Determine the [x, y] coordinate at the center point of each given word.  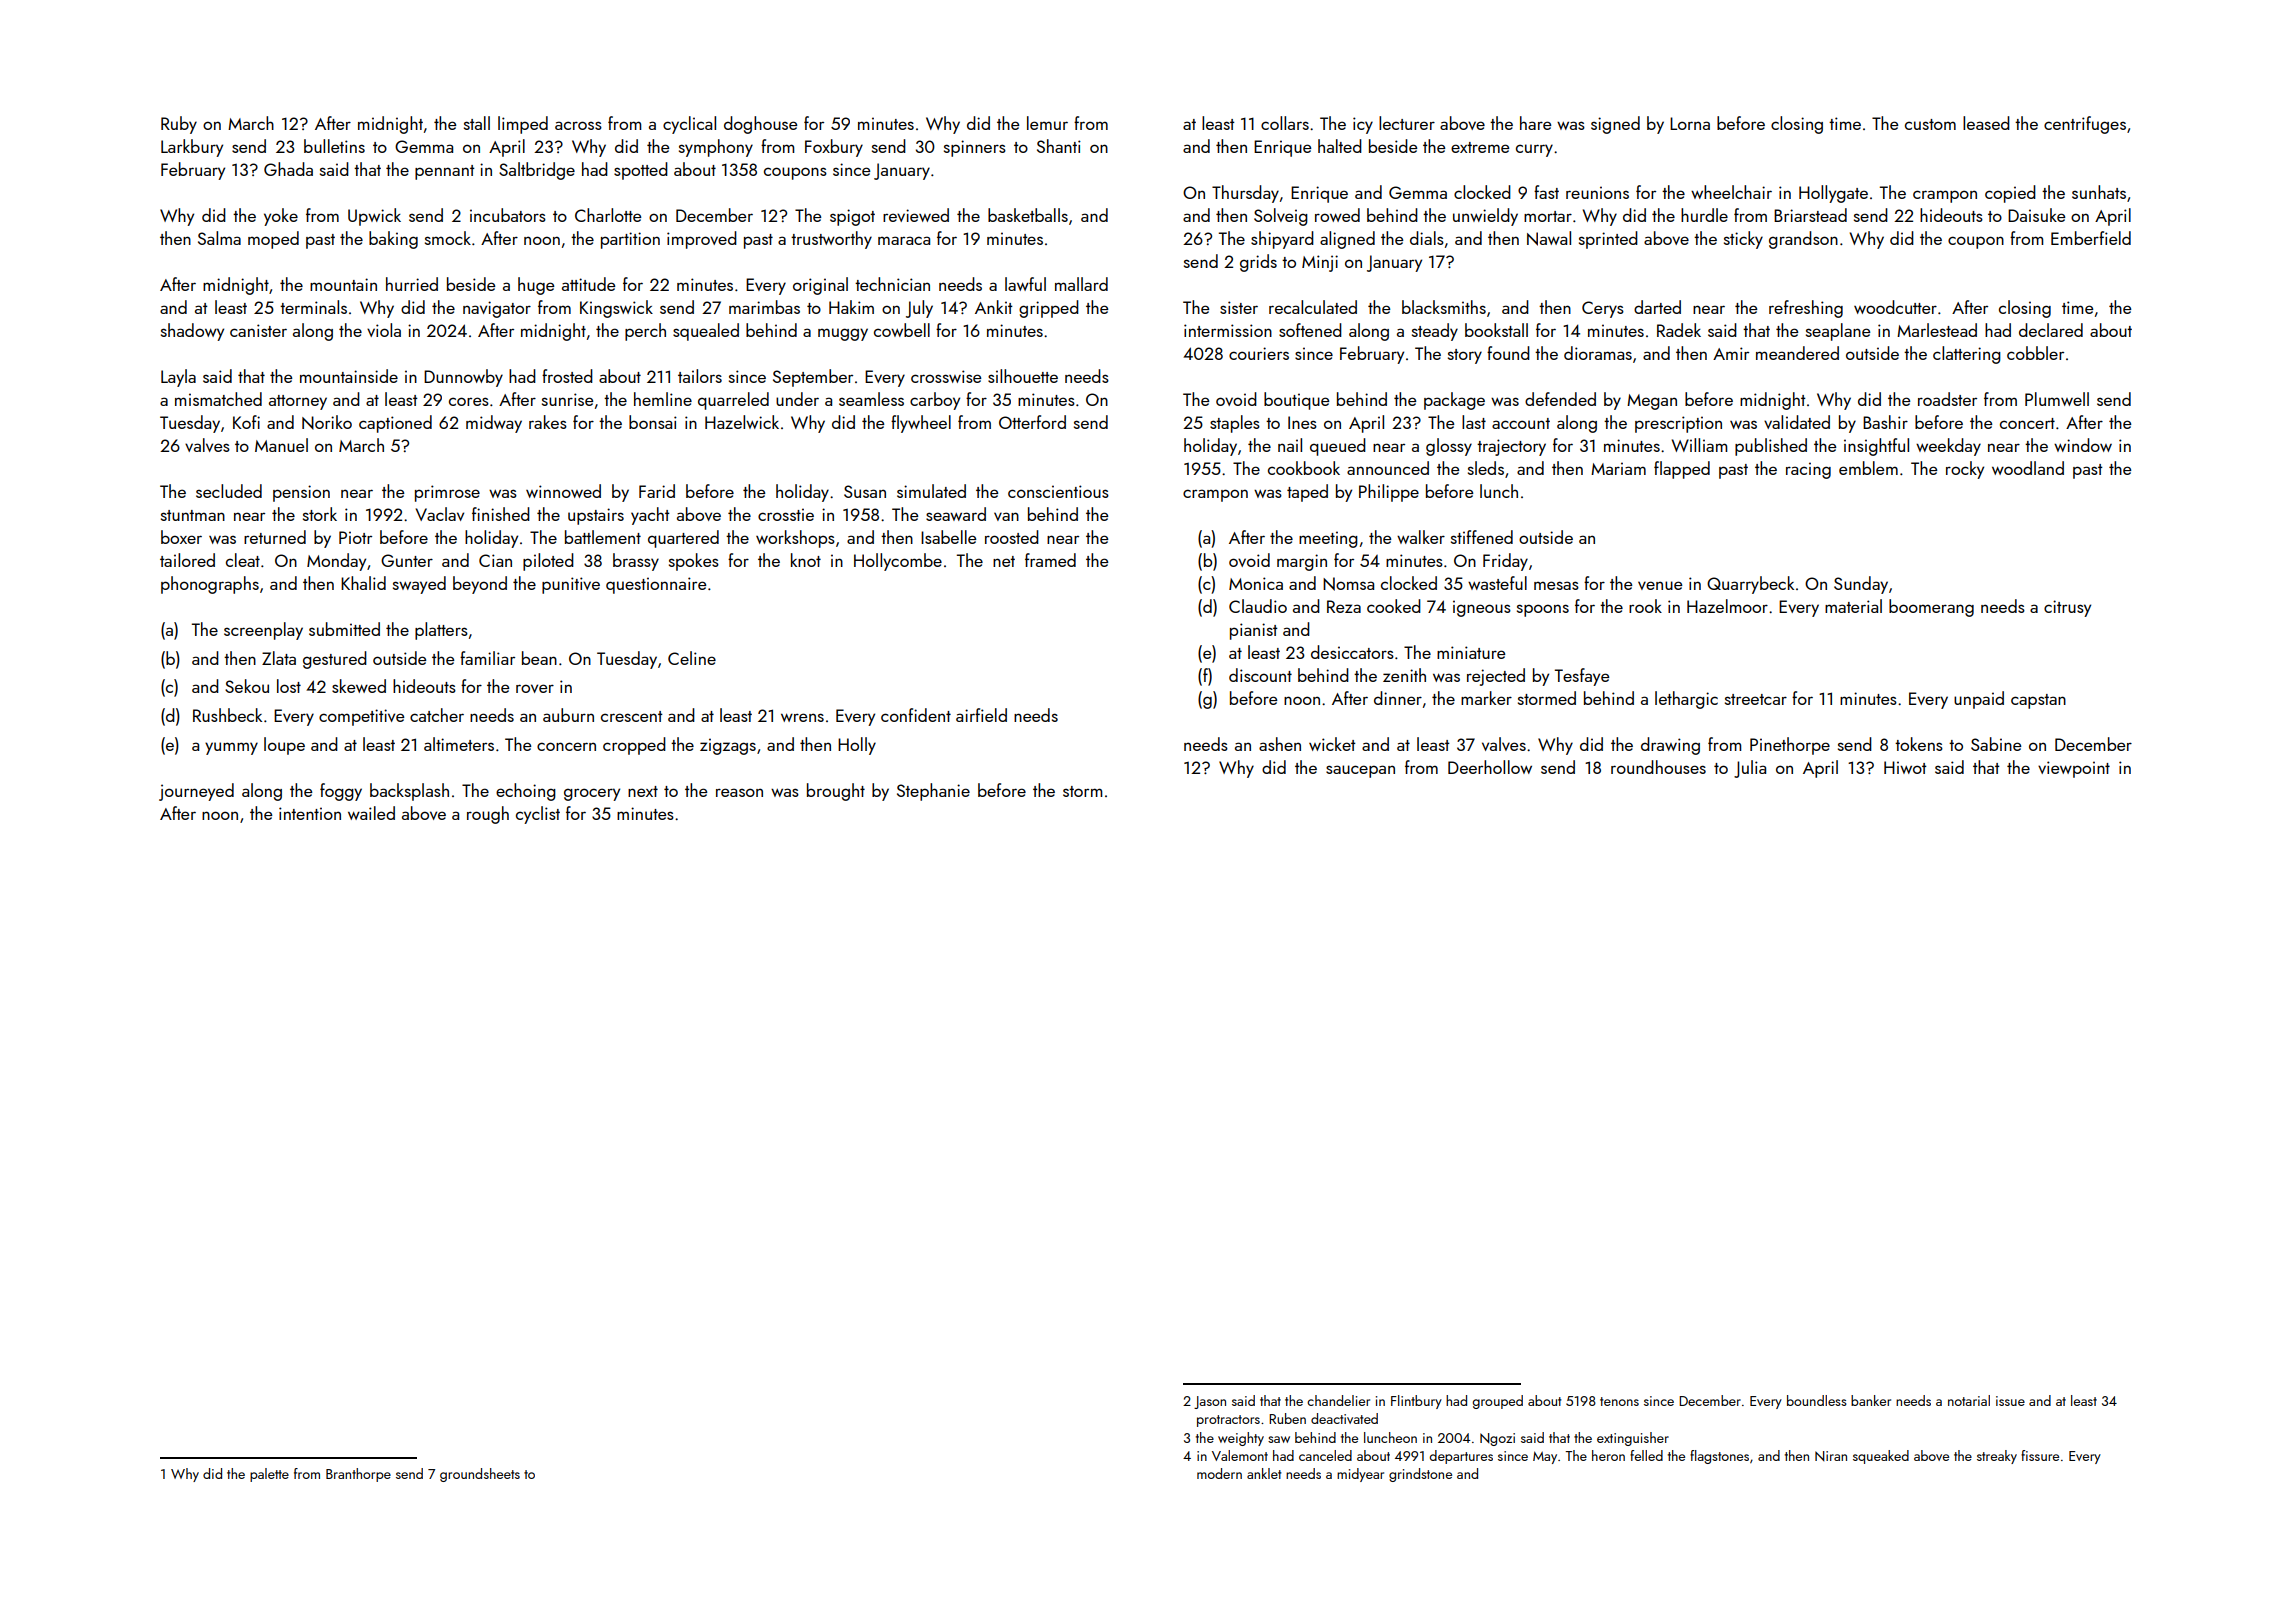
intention [310, 813]
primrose [447, 493]
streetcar [1756, 699]
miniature [1471, 652]
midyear [1360, 1475]
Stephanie [933, 792]
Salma [219, 238]
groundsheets [480, 1475]
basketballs [1028, 215]
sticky [1743, 240]
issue [2010, 1401]
